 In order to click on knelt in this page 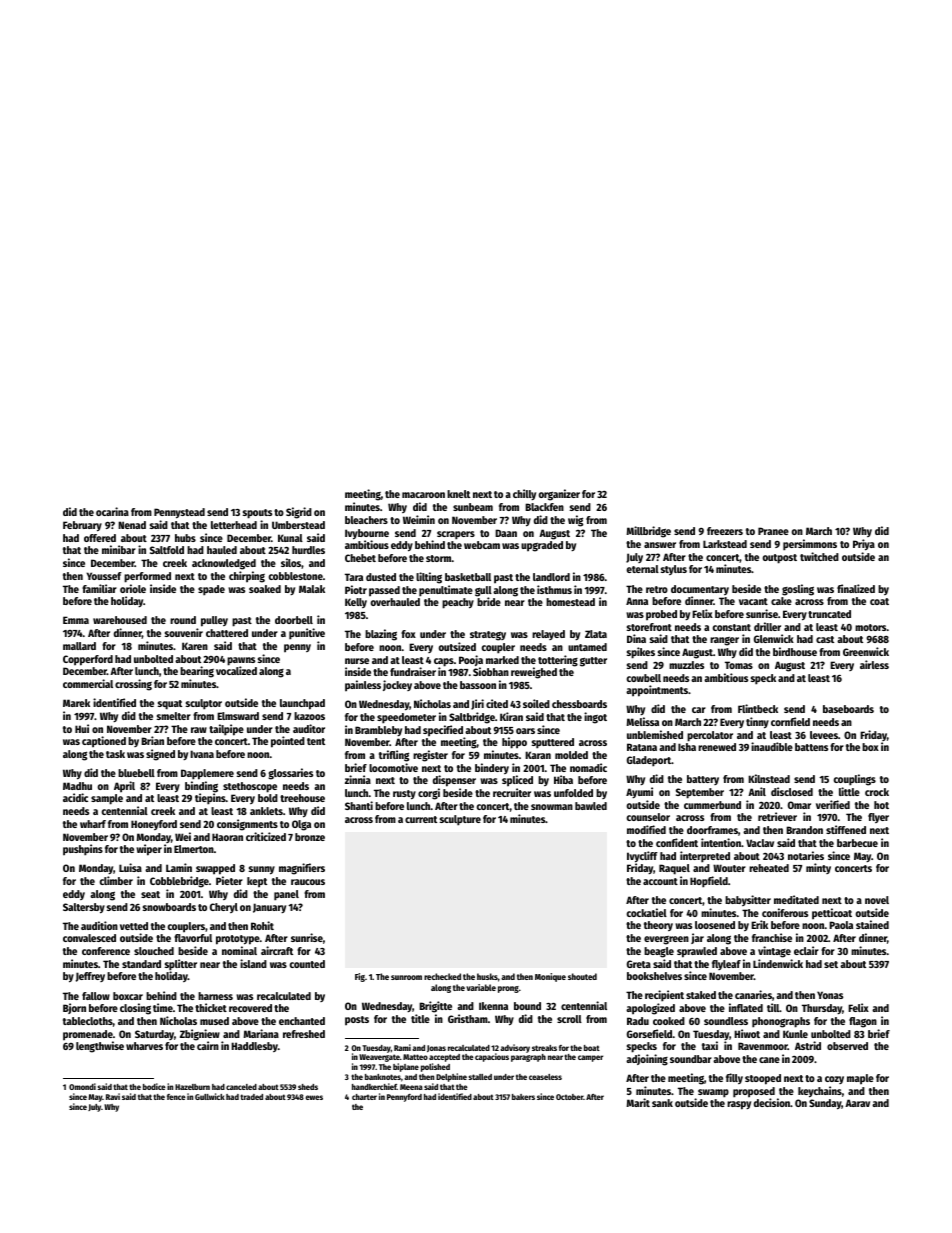, I will do `click(458, 494)`.
